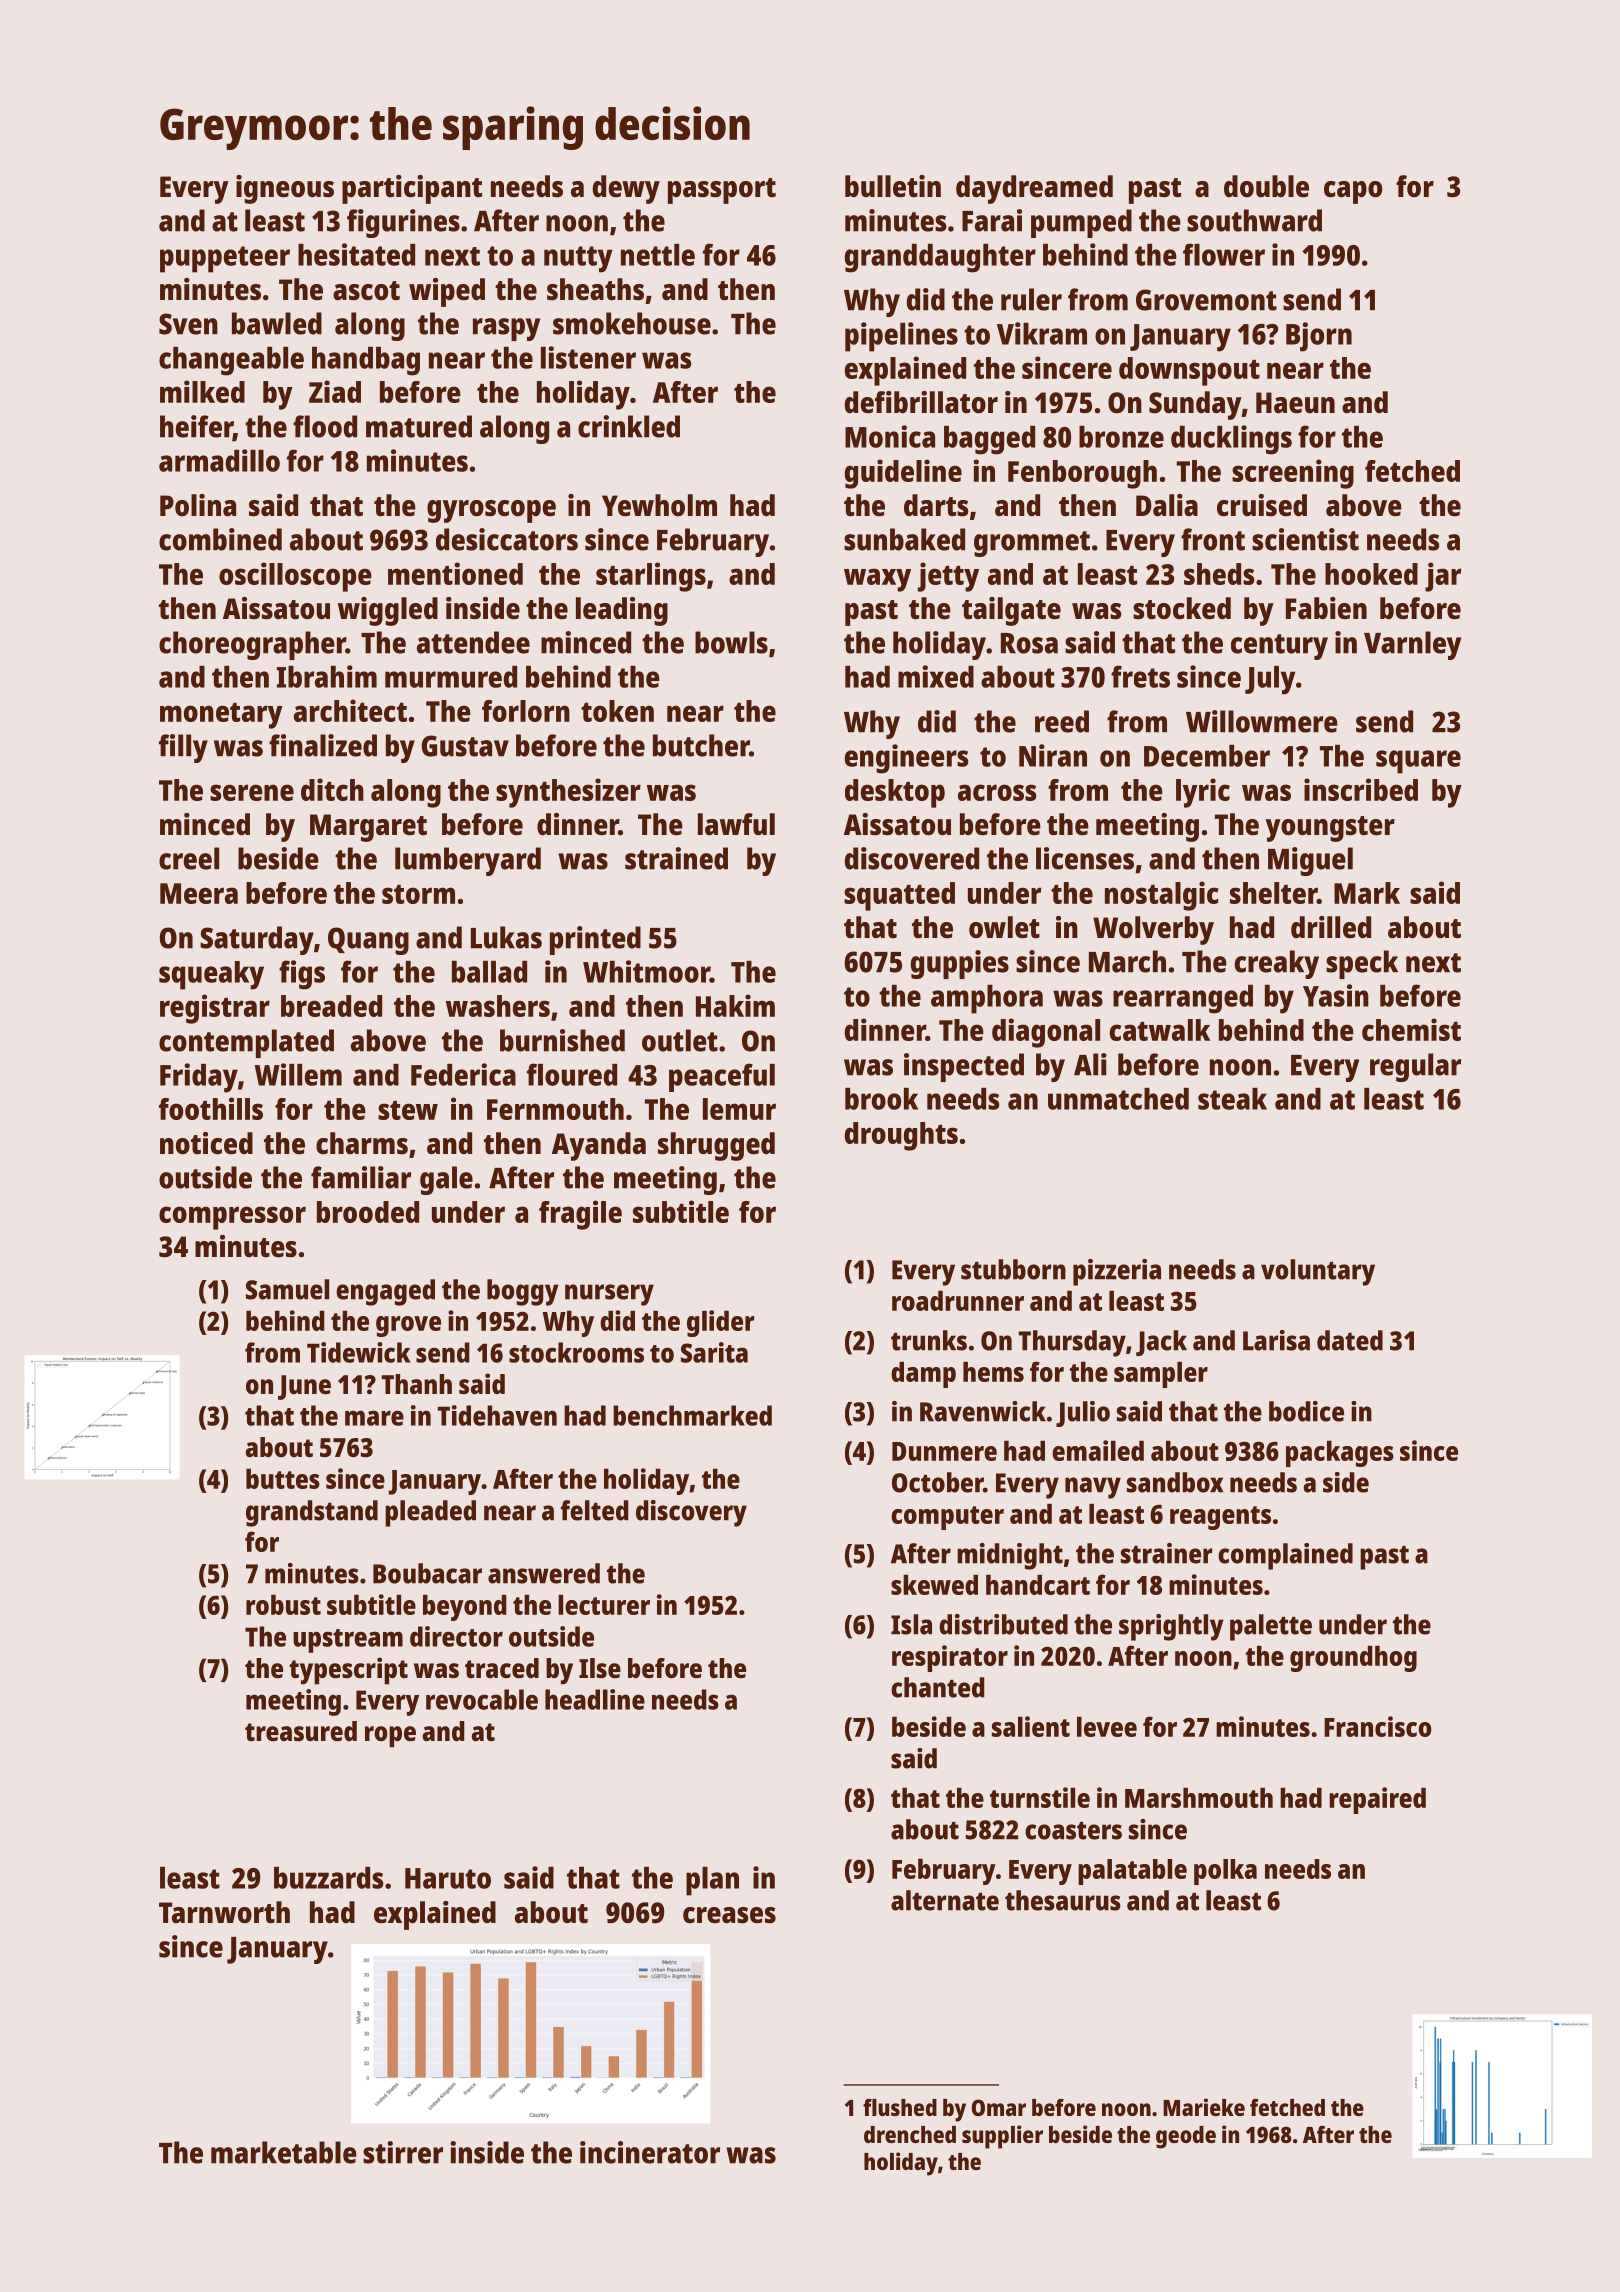 The height and width of the screenshot is (2292, 1620). I want to click on Wolverby, so click(1153, 930).
